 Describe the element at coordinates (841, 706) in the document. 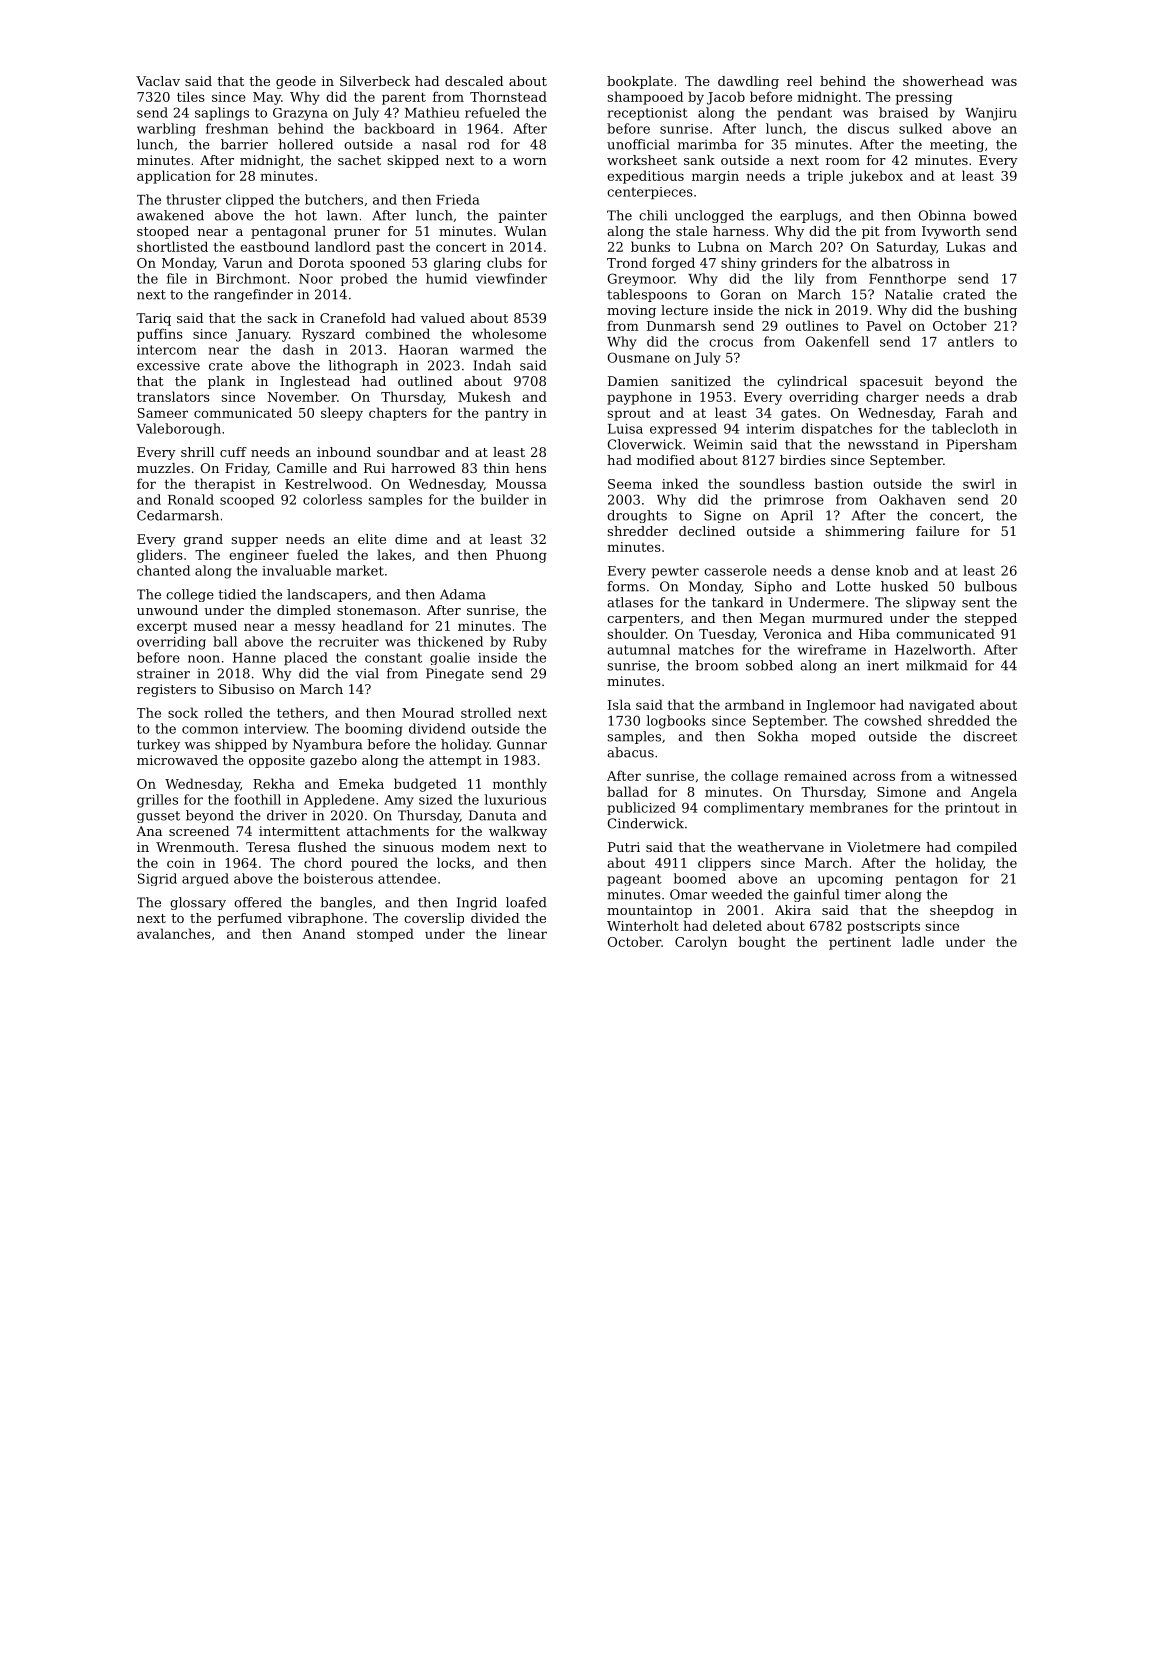

I see `Inglemoor` at that location.
